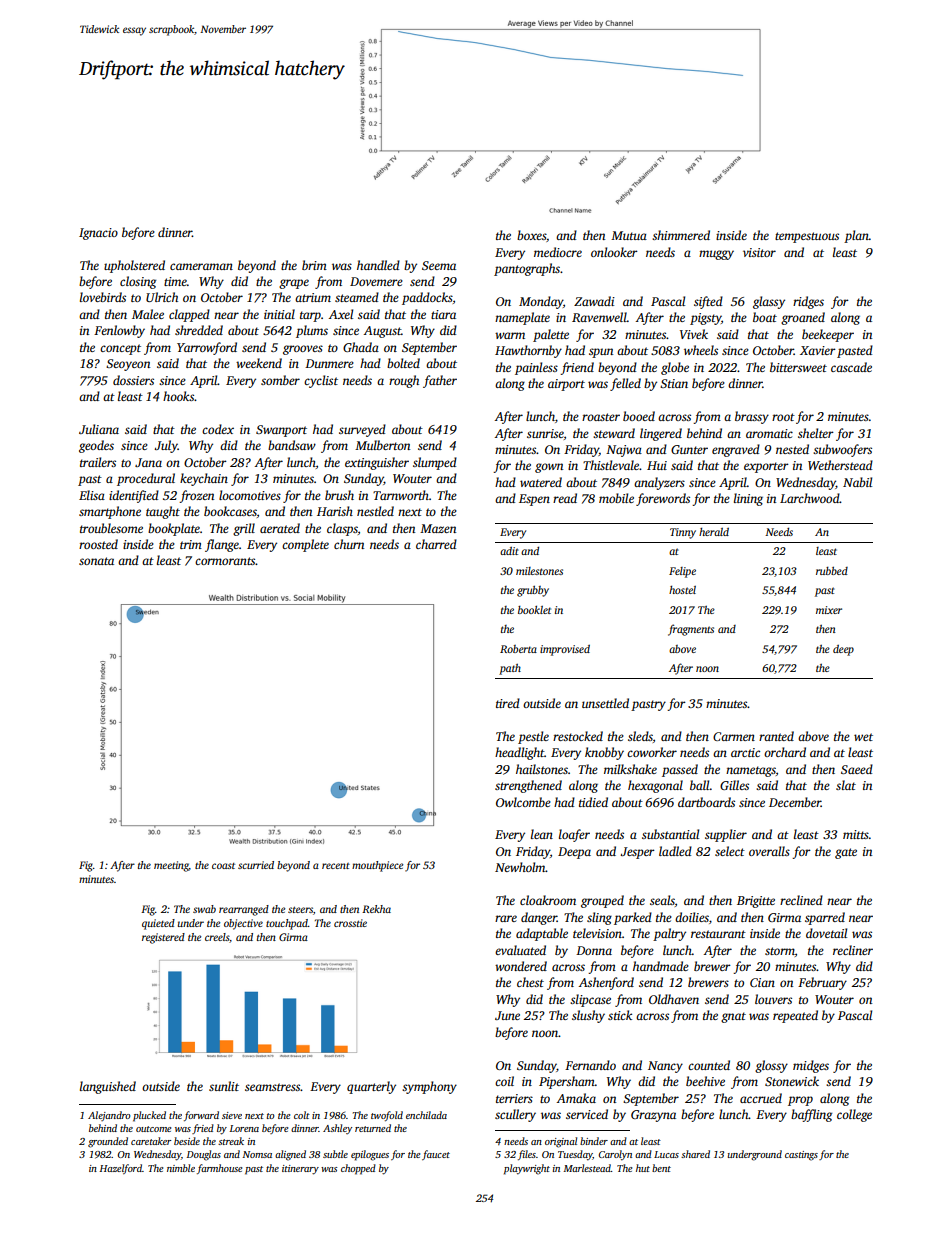 The height and width of the screenshot is (1233, 952). What do you see at coordinates (314, 265) in the screenshot?
I see `brim` at bounding box center [314, 265].
